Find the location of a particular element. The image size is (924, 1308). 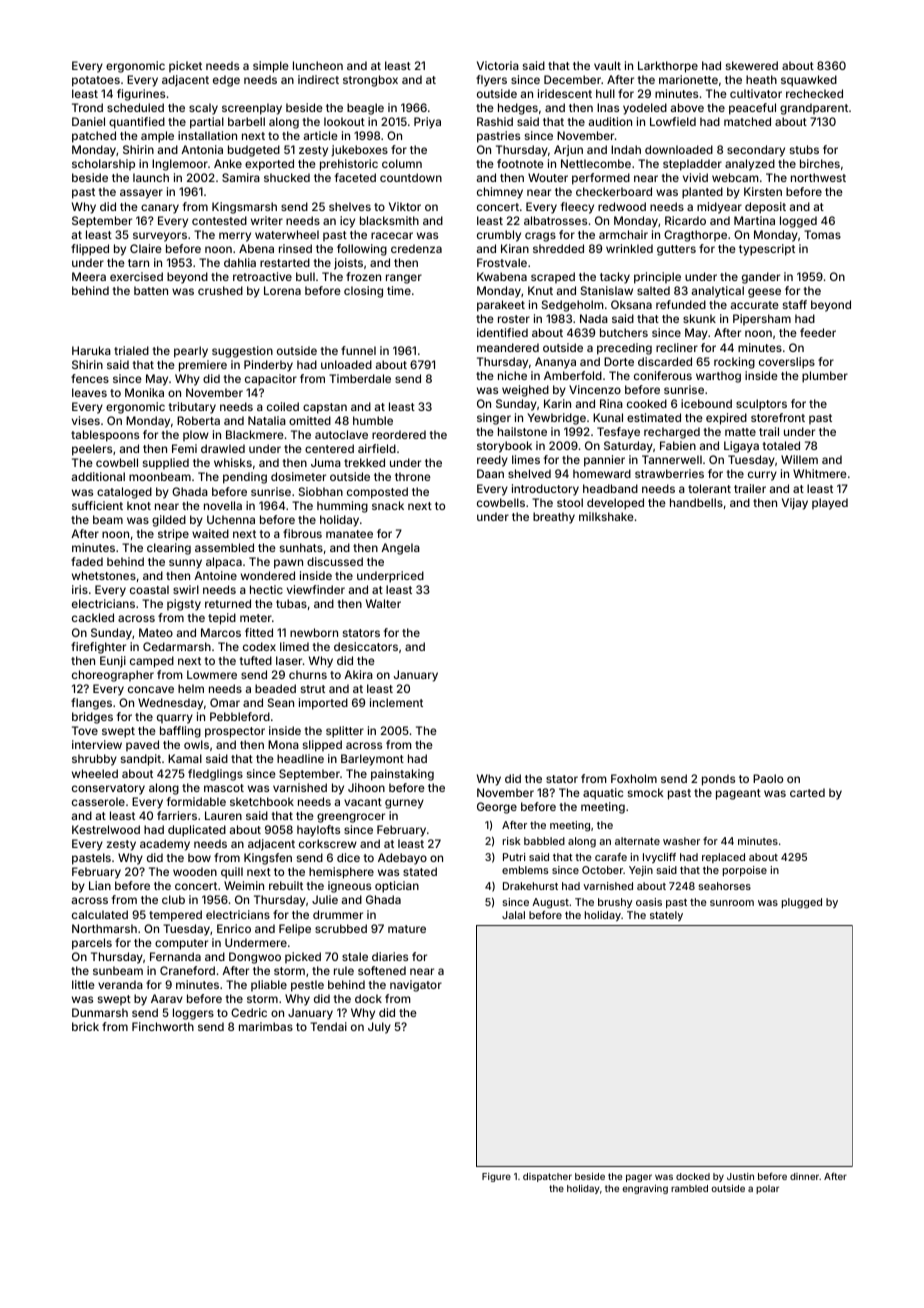

dispatcher is located at coordinates (547, 1177).
